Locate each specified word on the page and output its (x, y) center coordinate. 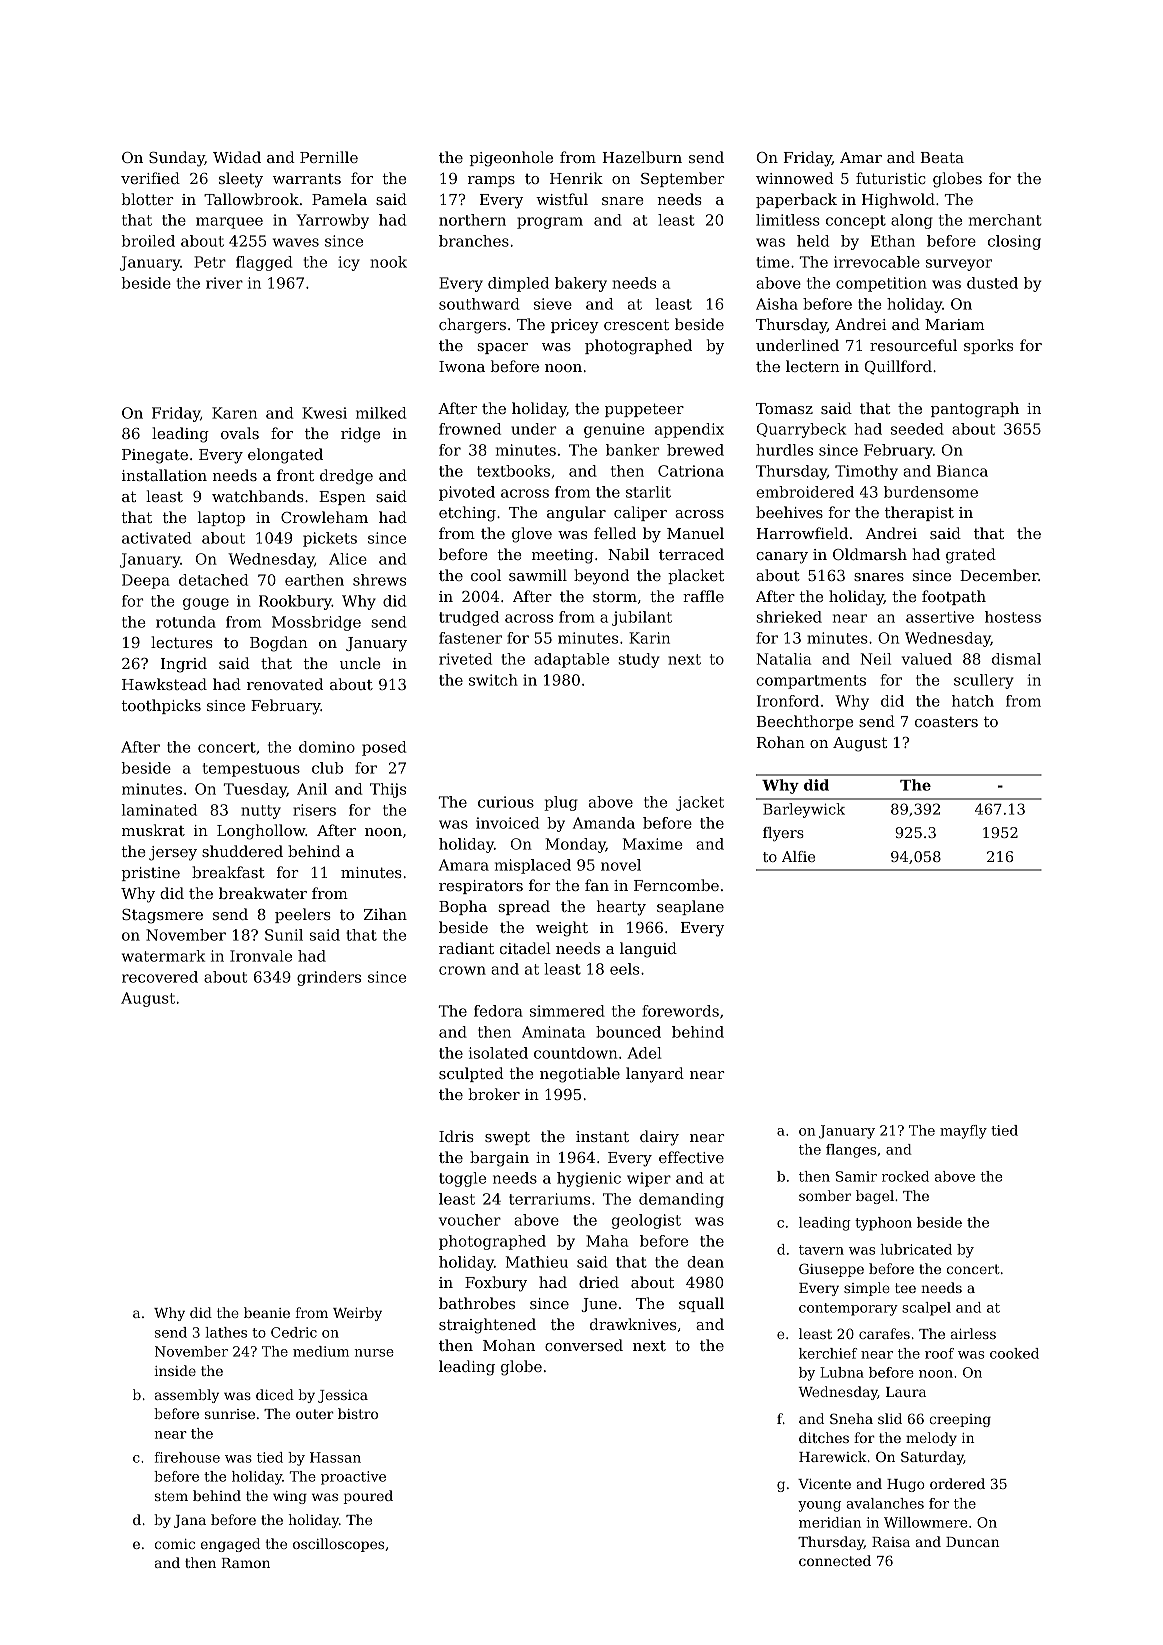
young (819, 1506)
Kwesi (324, 413)
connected (835, 1560)
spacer (502, 348)
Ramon (245, 1563)
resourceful (913, 345)
